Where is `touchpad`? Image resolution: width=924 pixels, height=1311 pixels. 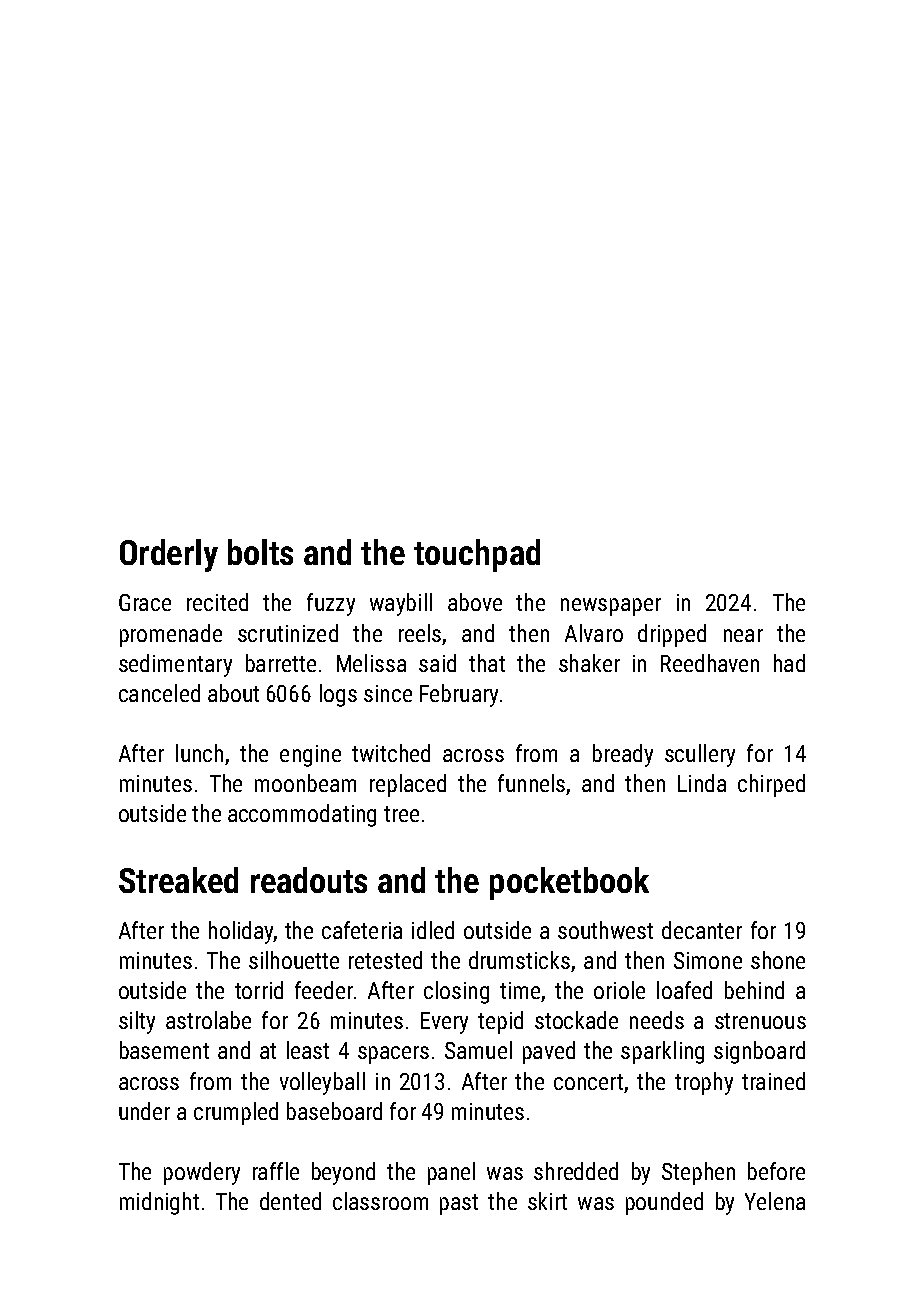
touchpad is located at coordinates (477, 555).
